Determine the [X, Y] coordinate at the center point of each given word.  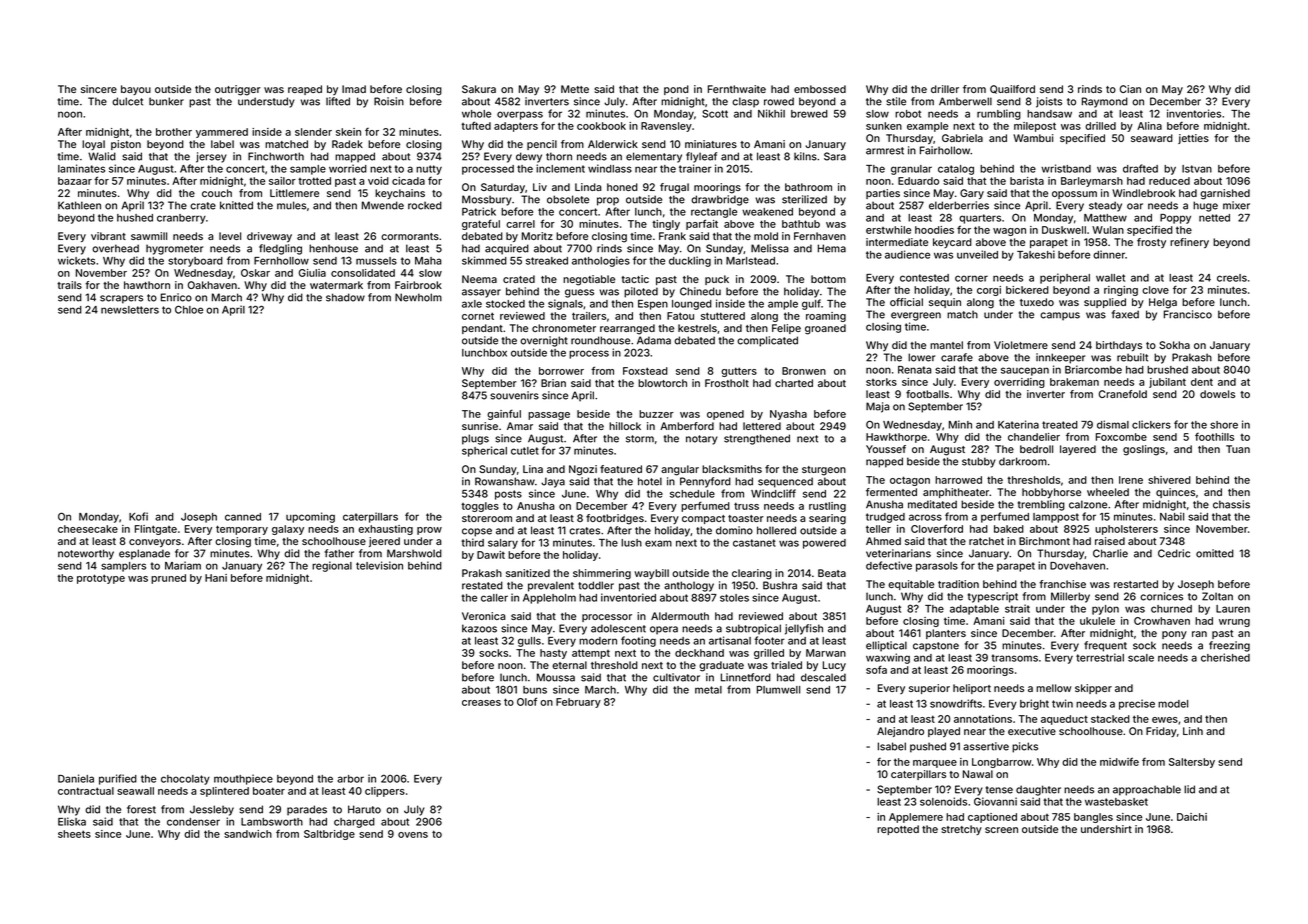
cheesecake [88, 529]
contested [924, 278]
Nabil [1172, 516]
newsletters [130, 310]
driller [945, 89]
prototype [101, 579]
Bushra [780, 585]
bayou [136, 90]
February [578, 703]
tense [999, 790]
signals [565, 304]
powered [824, 544]
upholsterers [1126, 530]
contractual [86, 791]
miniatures [711, 144]
